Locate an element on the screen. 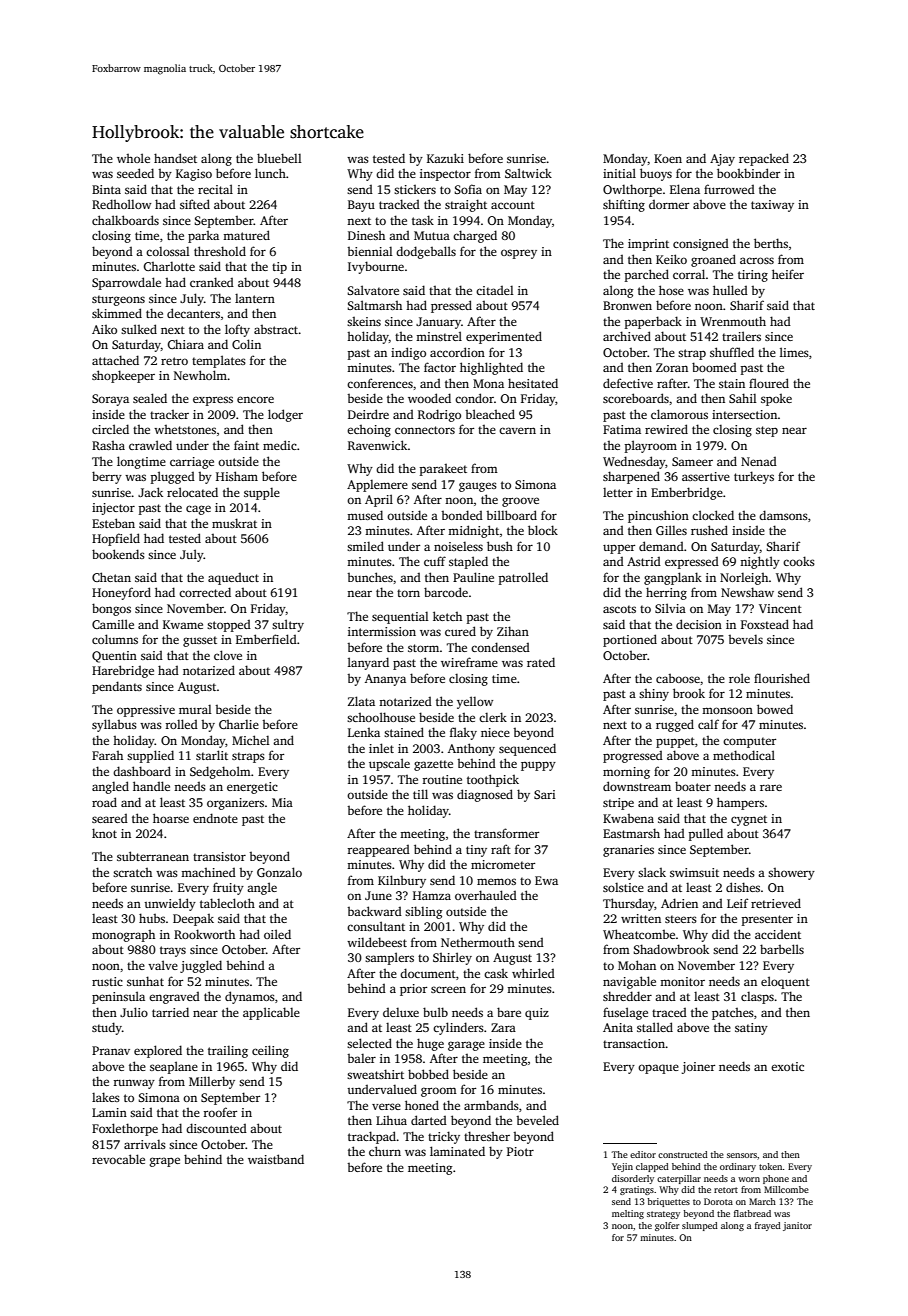 The image size is (908, 1316). bluebell is located at coordinates (279, 158).
